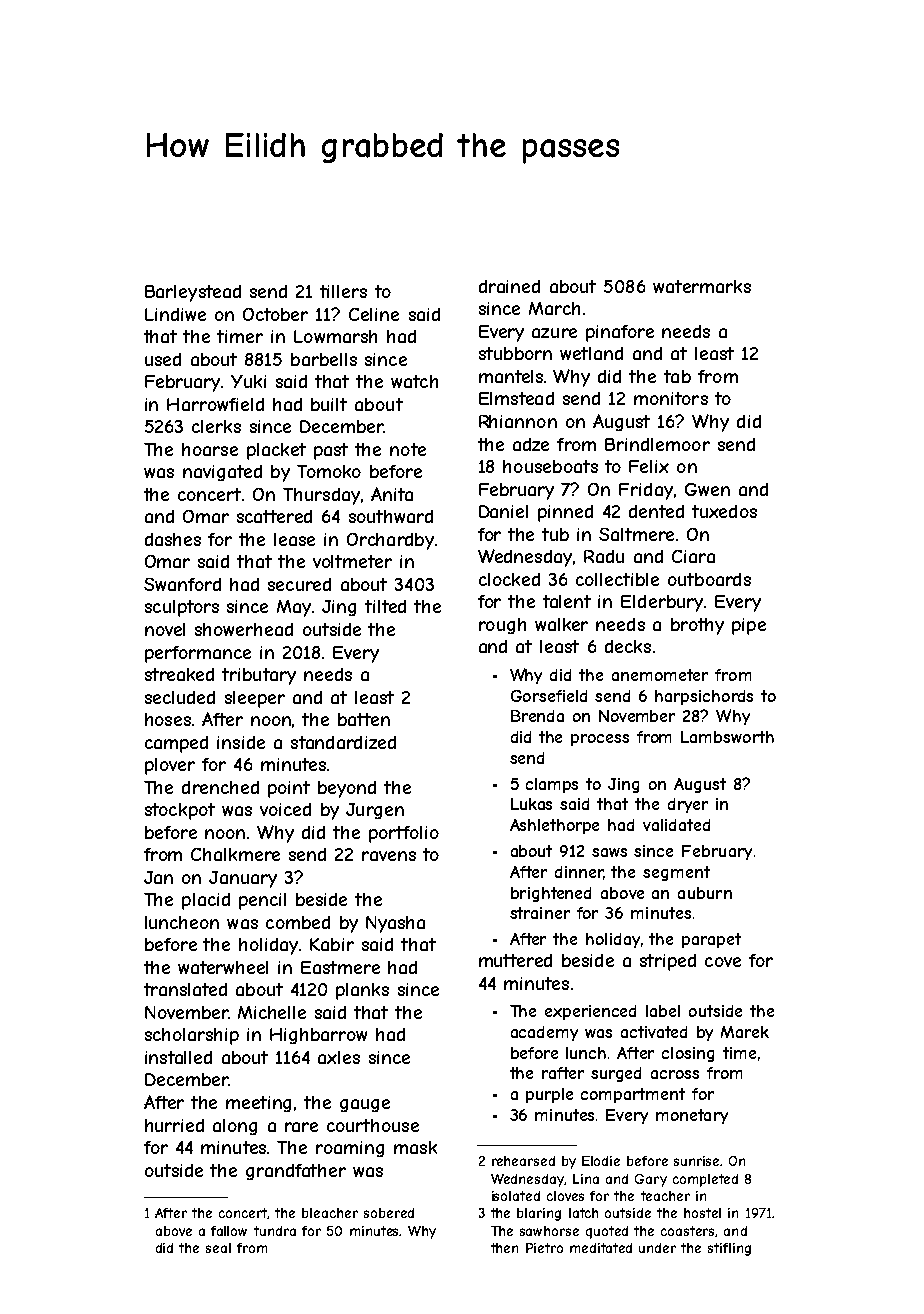 The image size is (924, 1314). Describe the element at coordinates (707, 489) in the screenshot. I see `Gwen` at that location.
